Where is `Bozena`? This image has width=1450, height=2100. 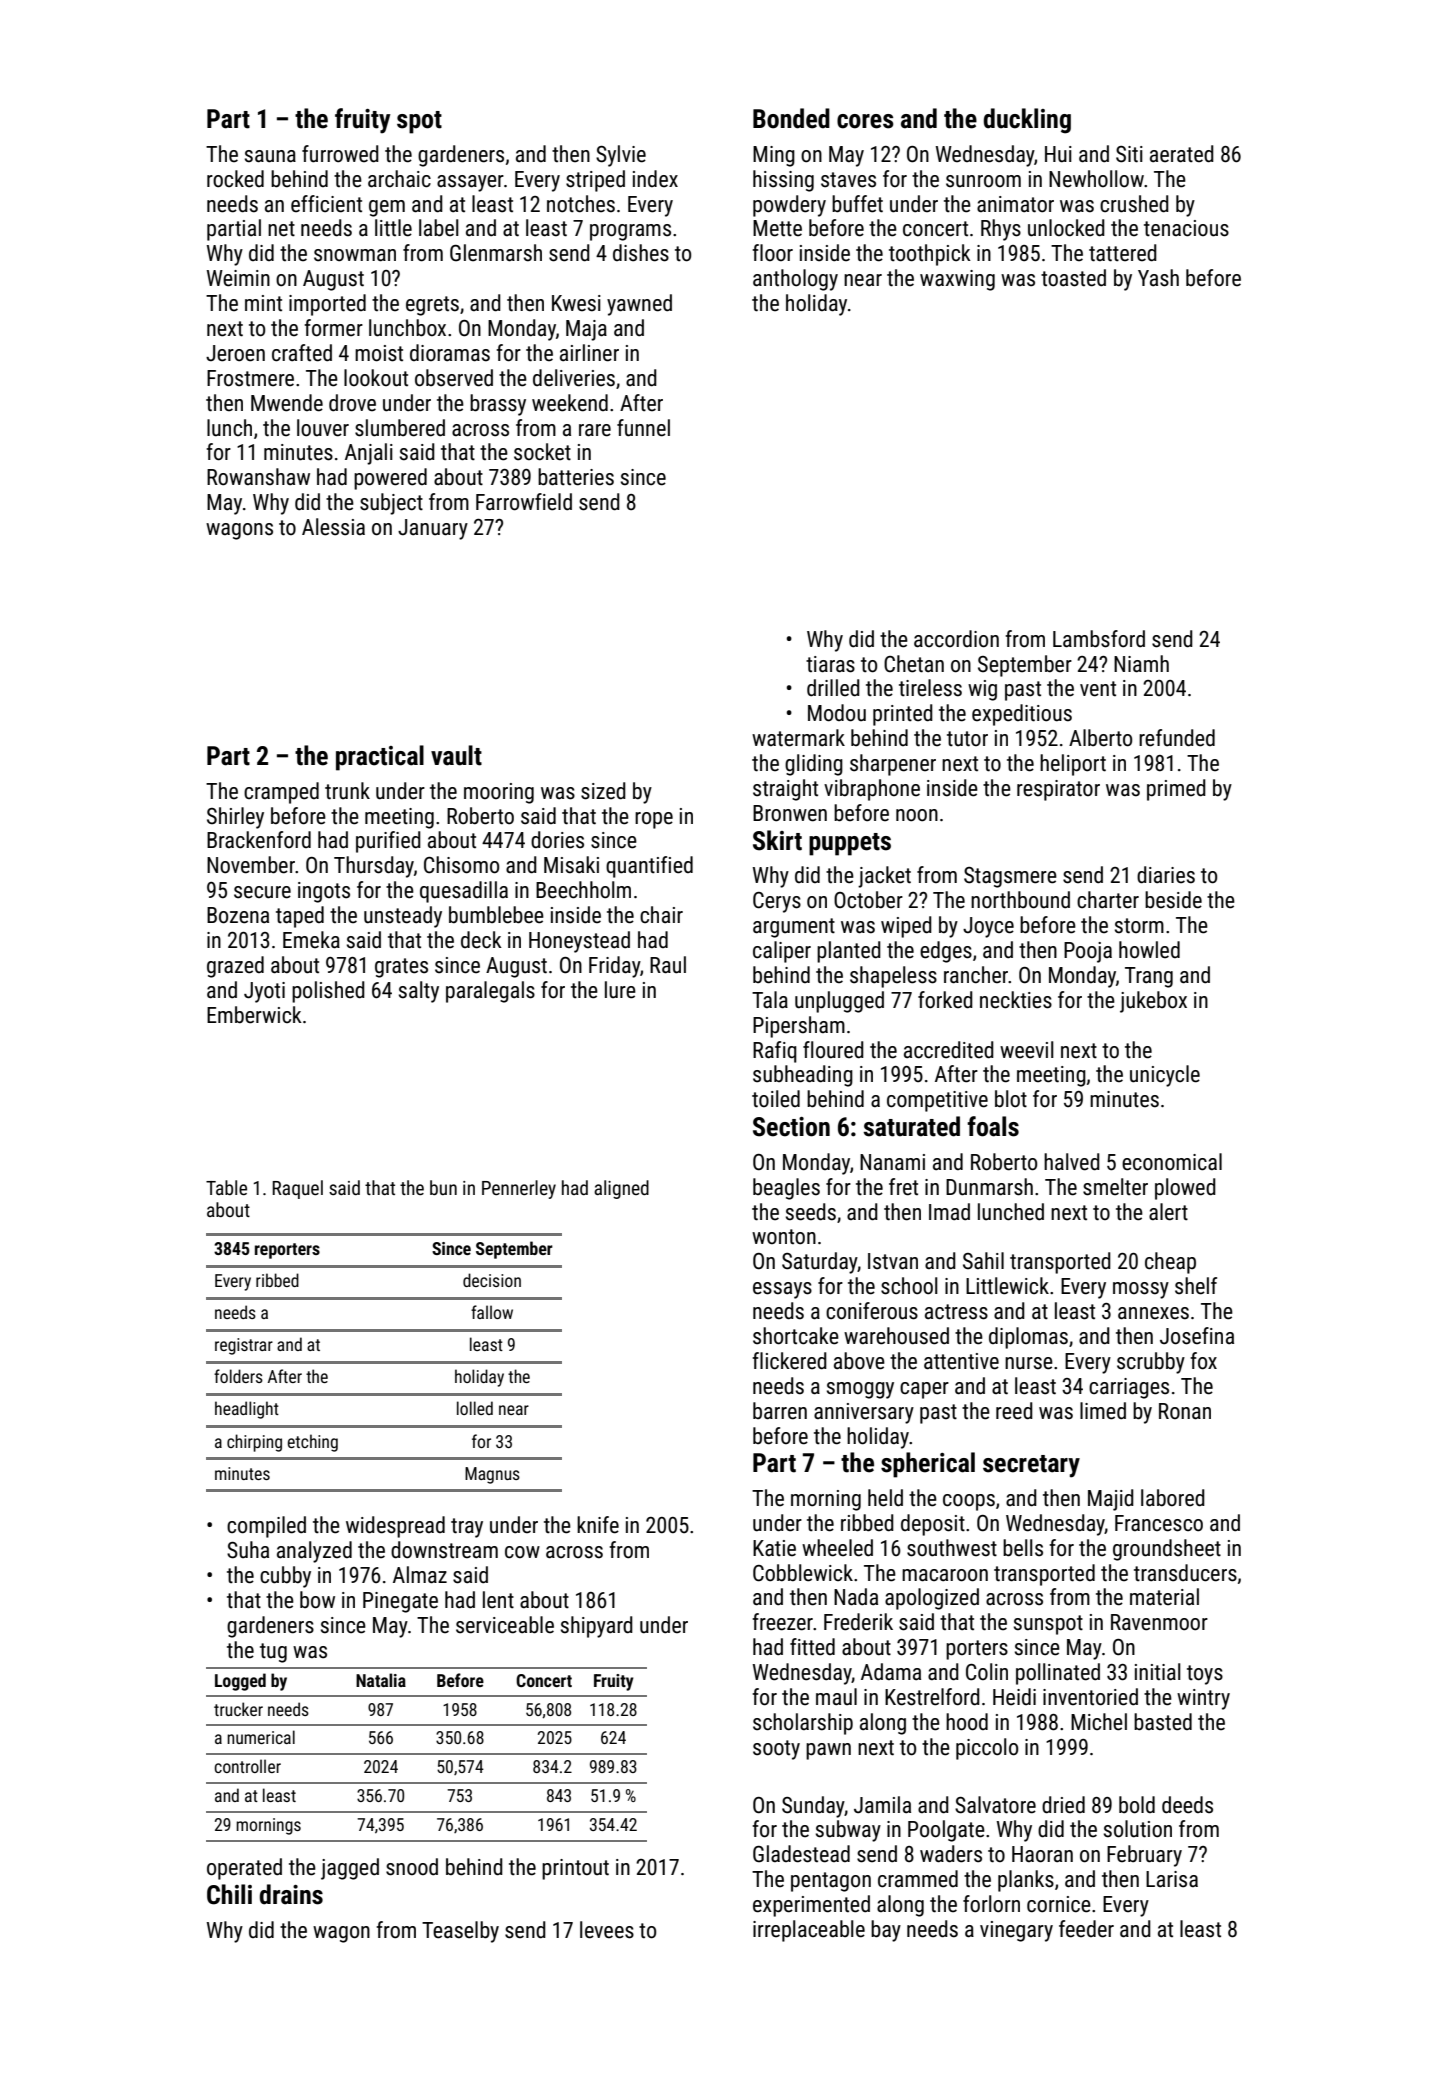
Bozena is located at coordinates (238, 915).
